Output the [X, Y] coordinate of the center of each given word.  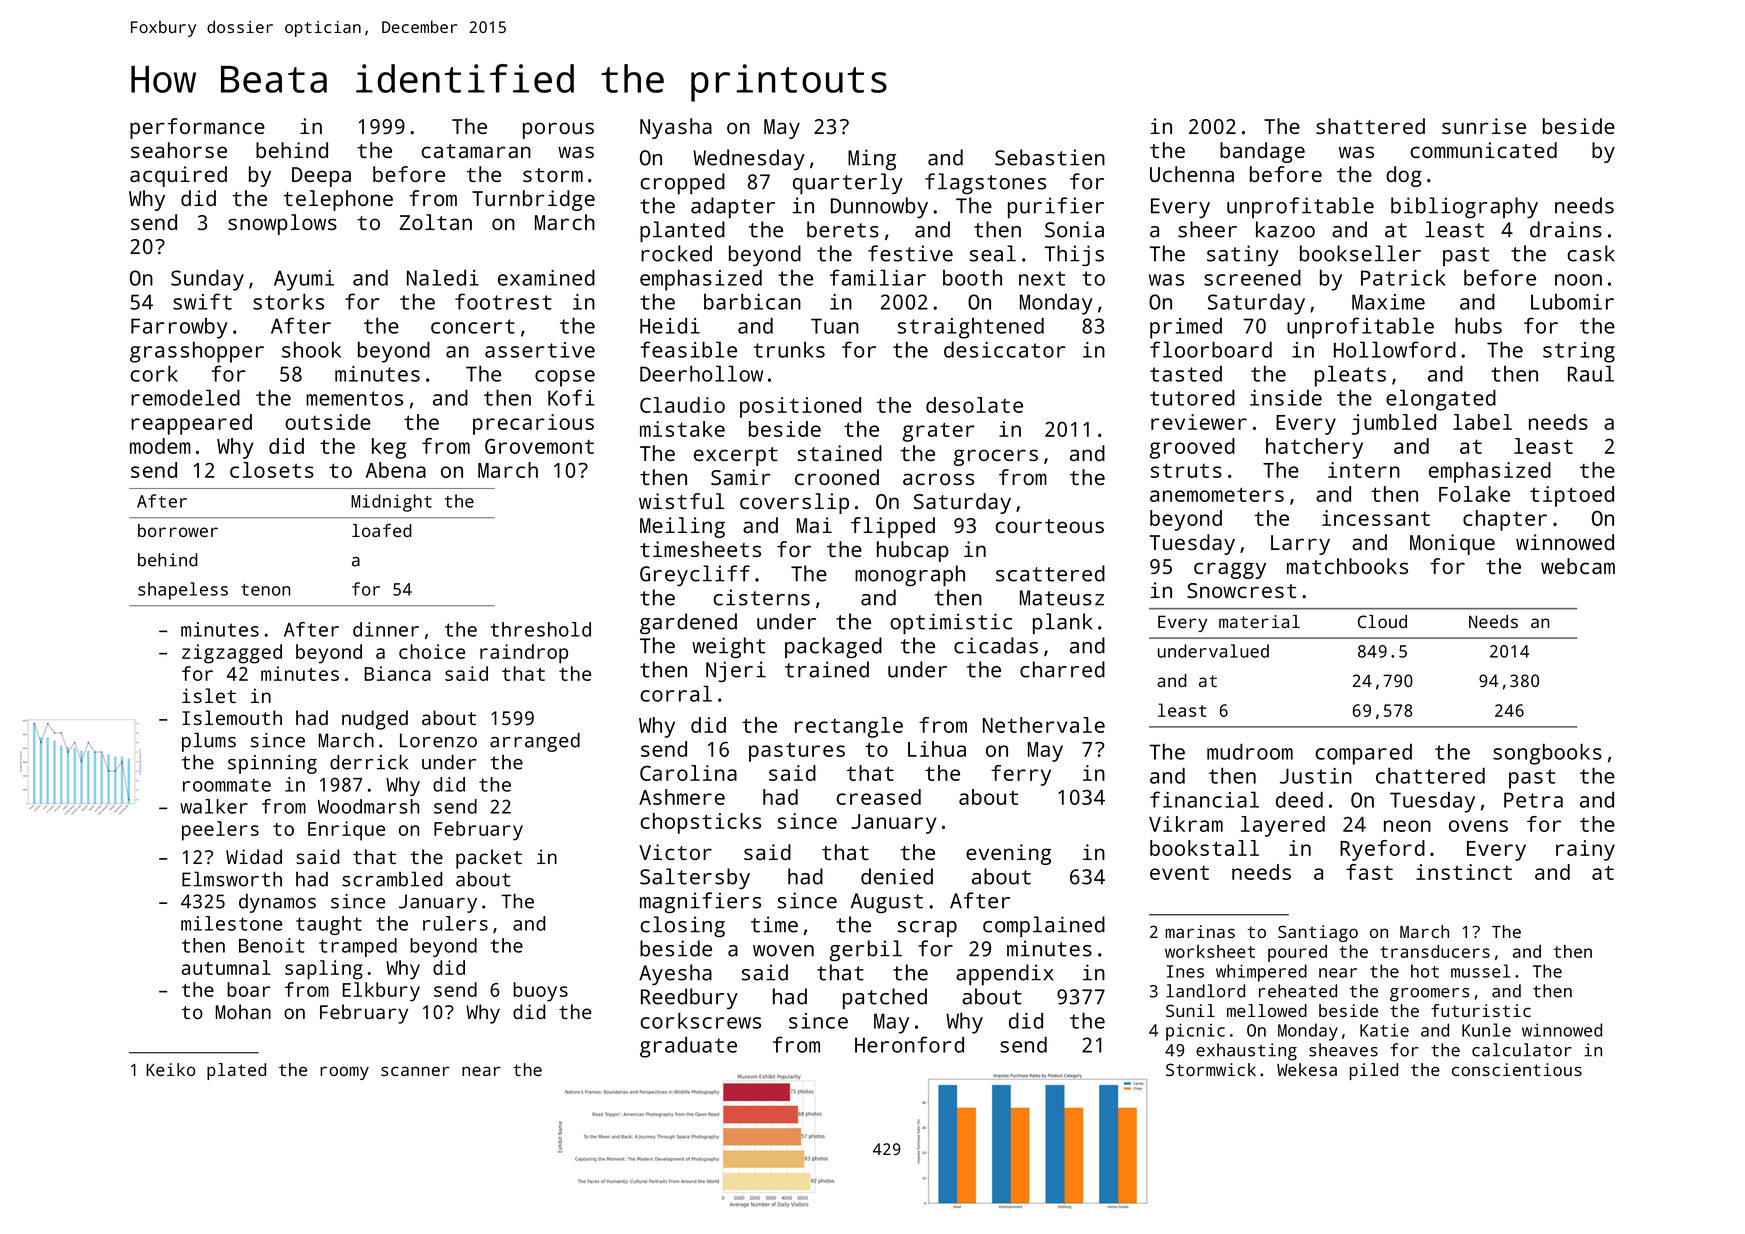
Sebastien [1050, 157]
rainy [1585, 850]
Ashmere [682, 797]
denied [897, 876]
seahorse [179, 150]
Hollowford [1395, 349]
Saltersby [695, 878]
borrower [178, 530]
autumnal [226, 967]
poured [1297, 953]
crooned [837, 477]
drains [1566, 229]
